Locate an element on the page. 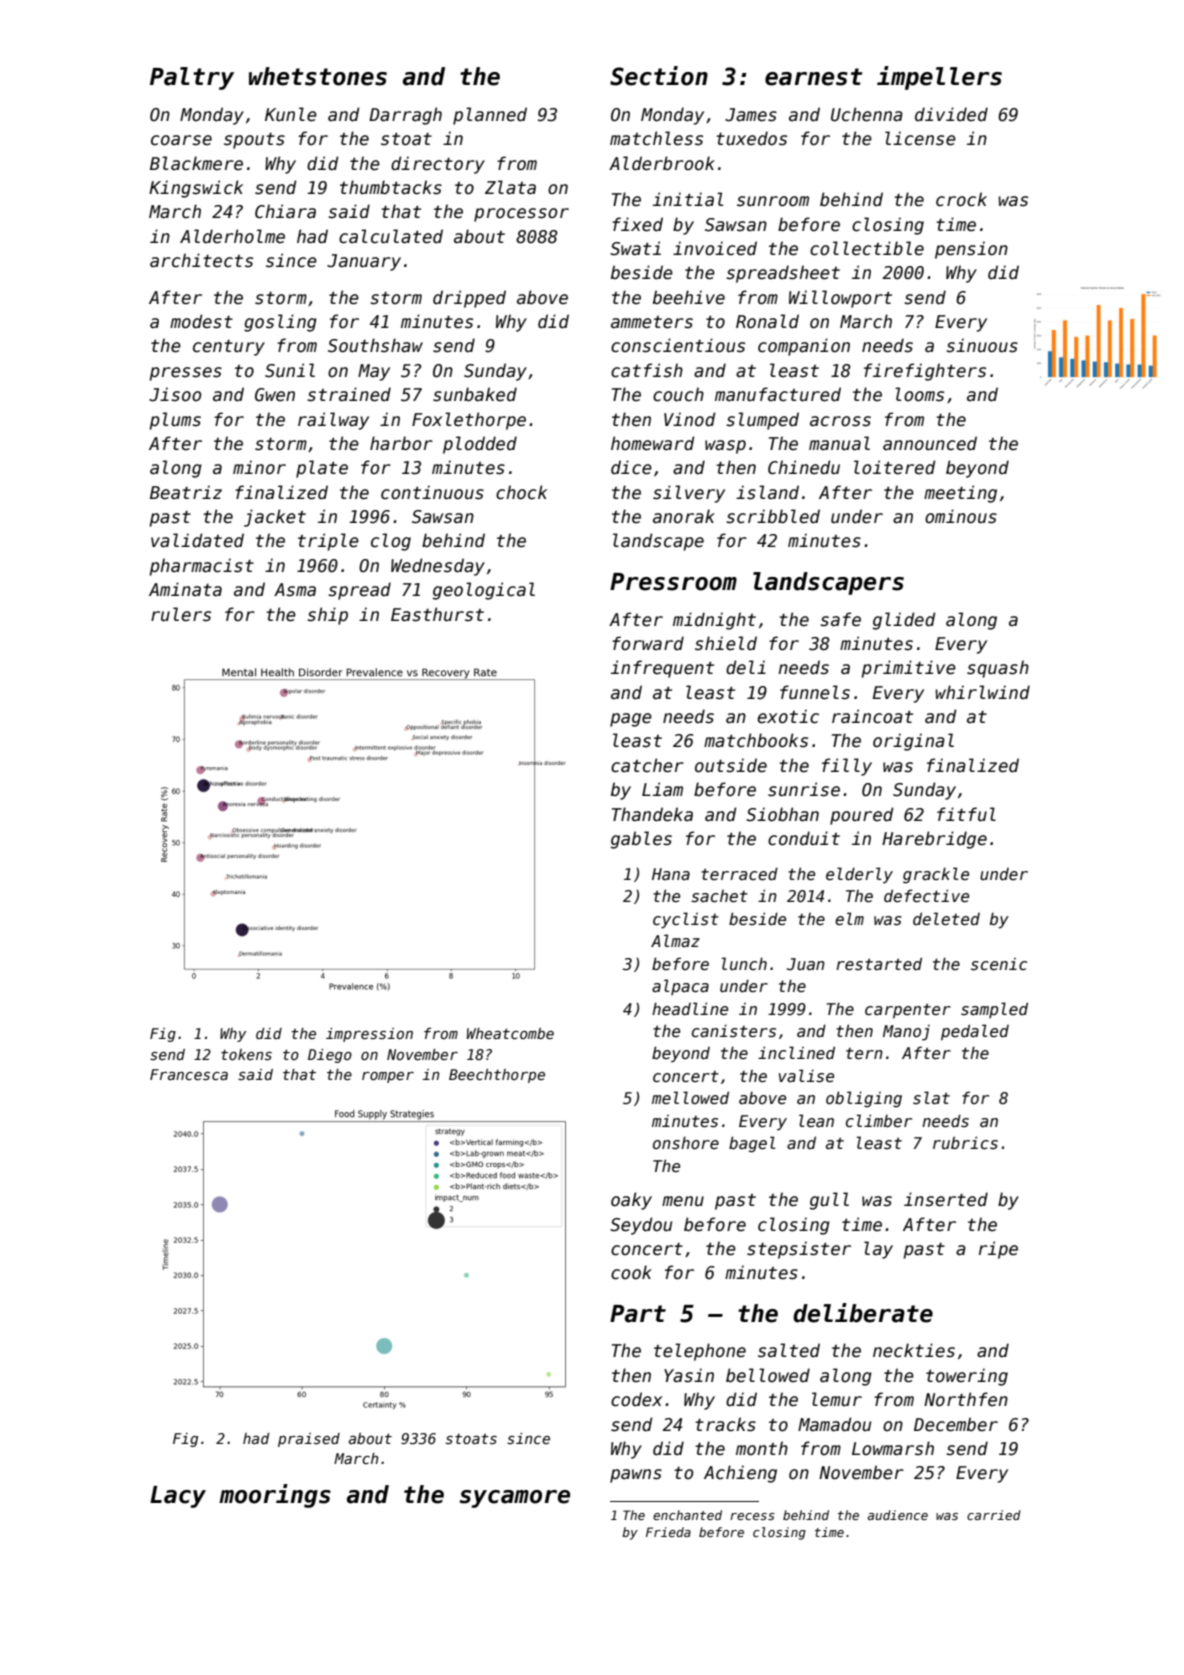 This page has width=1184, height=1675. planned is located at coordinates (490, 116).
